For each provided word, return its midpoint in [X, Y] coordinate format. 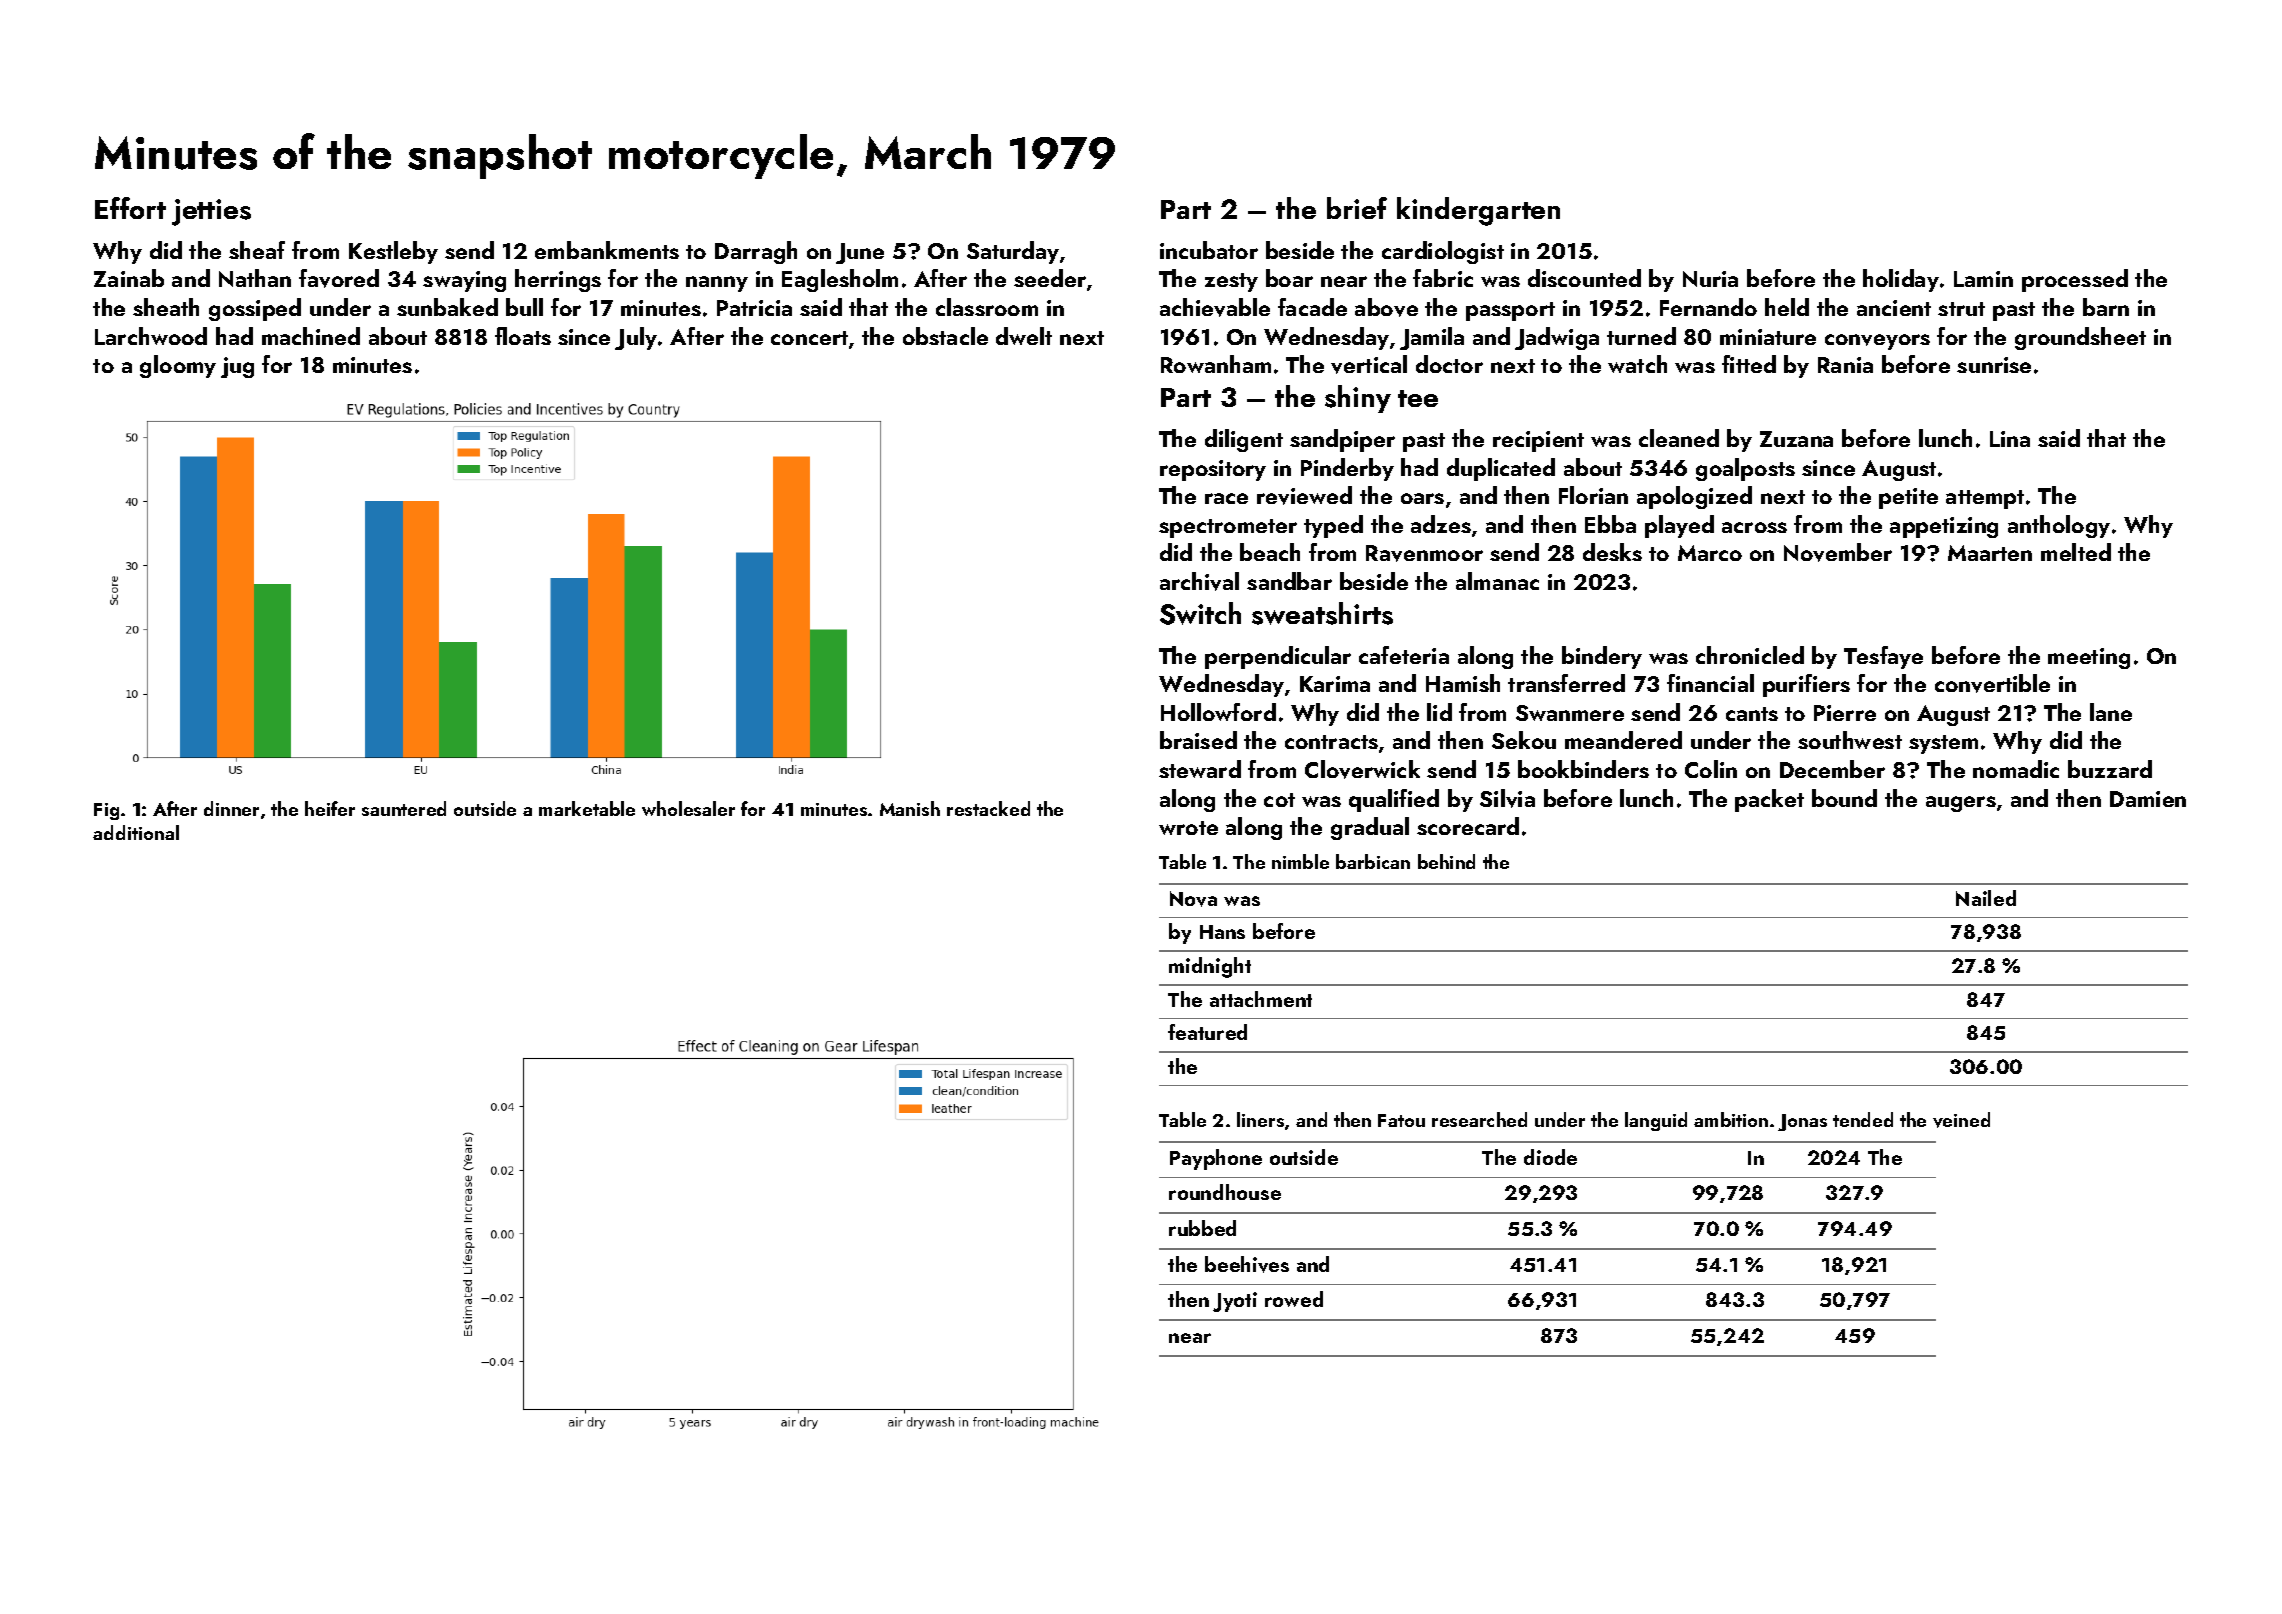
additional [136, 832]
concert [809, 338]
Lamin [1983, 279]
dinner [231, 808]
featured [1207, 1032]
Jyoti [1235, 1302]
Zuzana [1796, 439]
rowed [1294, 1299]
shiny [1358, 399]
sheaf [257, 250]
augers [1961, 804]
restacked [988, 808]
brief [1357, 208]
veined [1961, 1120]
